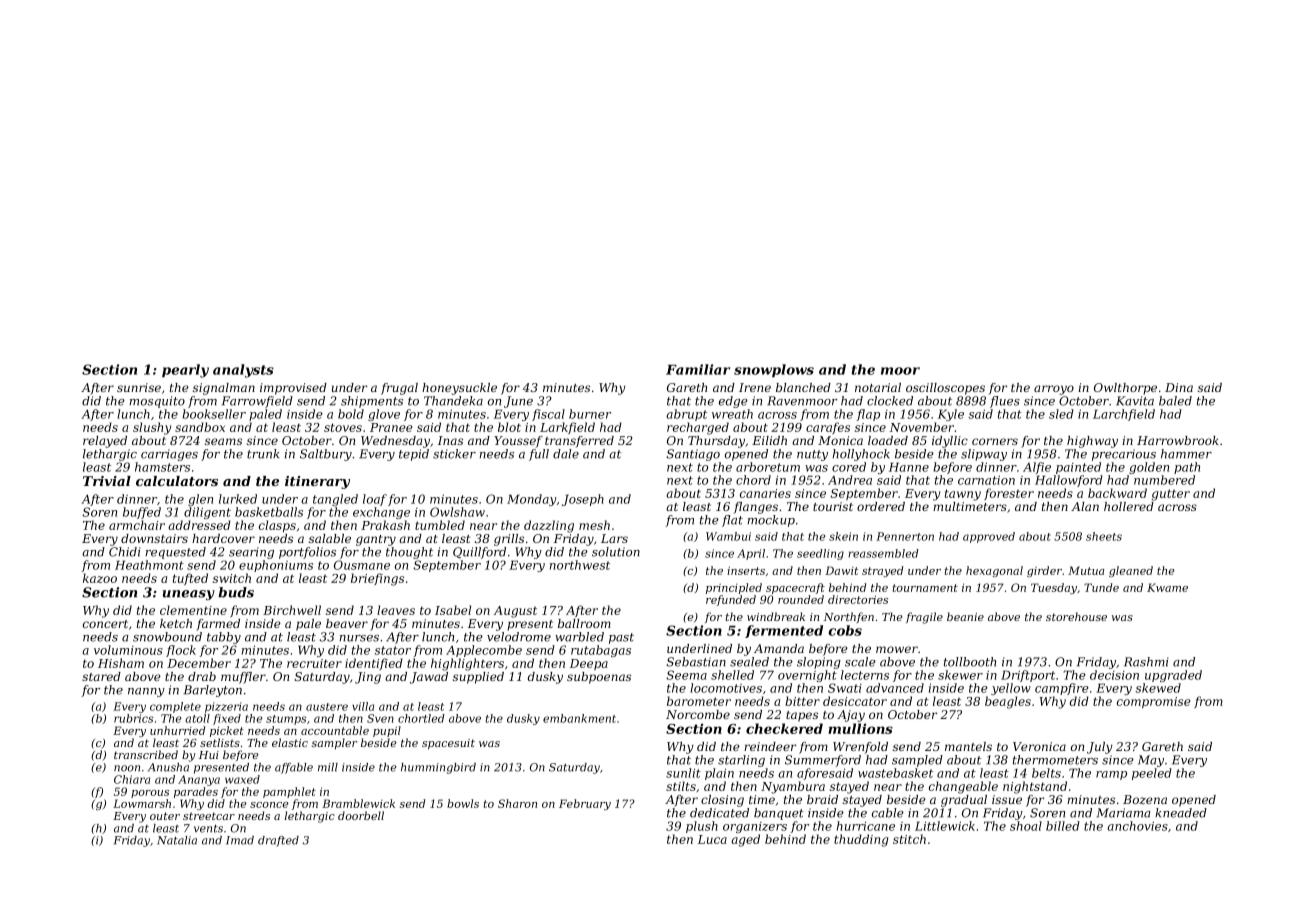 The height and width of the document is (924, 1308). Describe the element at coordinates (278, 841) in the document. I see `drafted` at that location.
